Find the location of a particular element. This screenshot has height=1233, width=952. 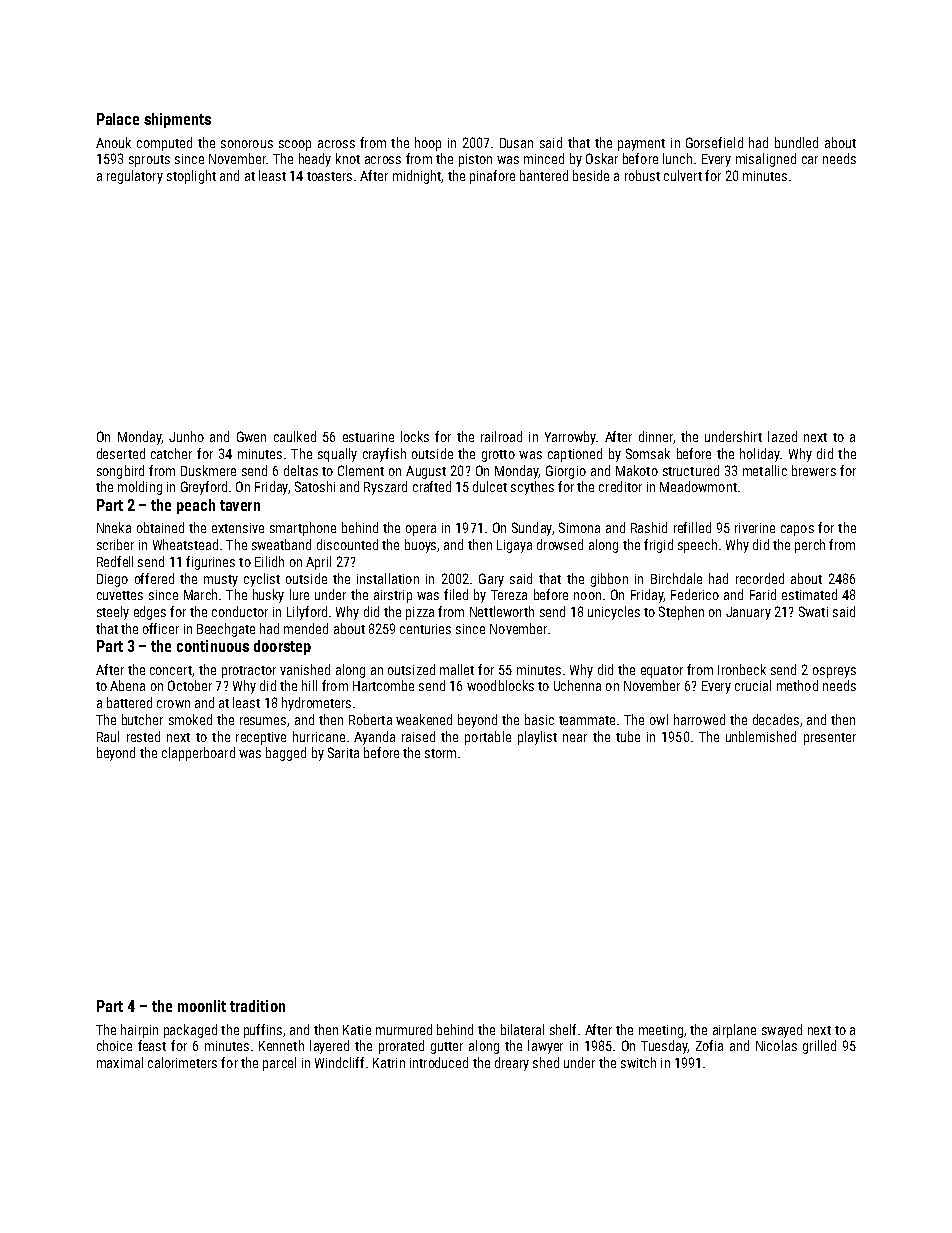

switch is located at coordinates (638, 1062).
